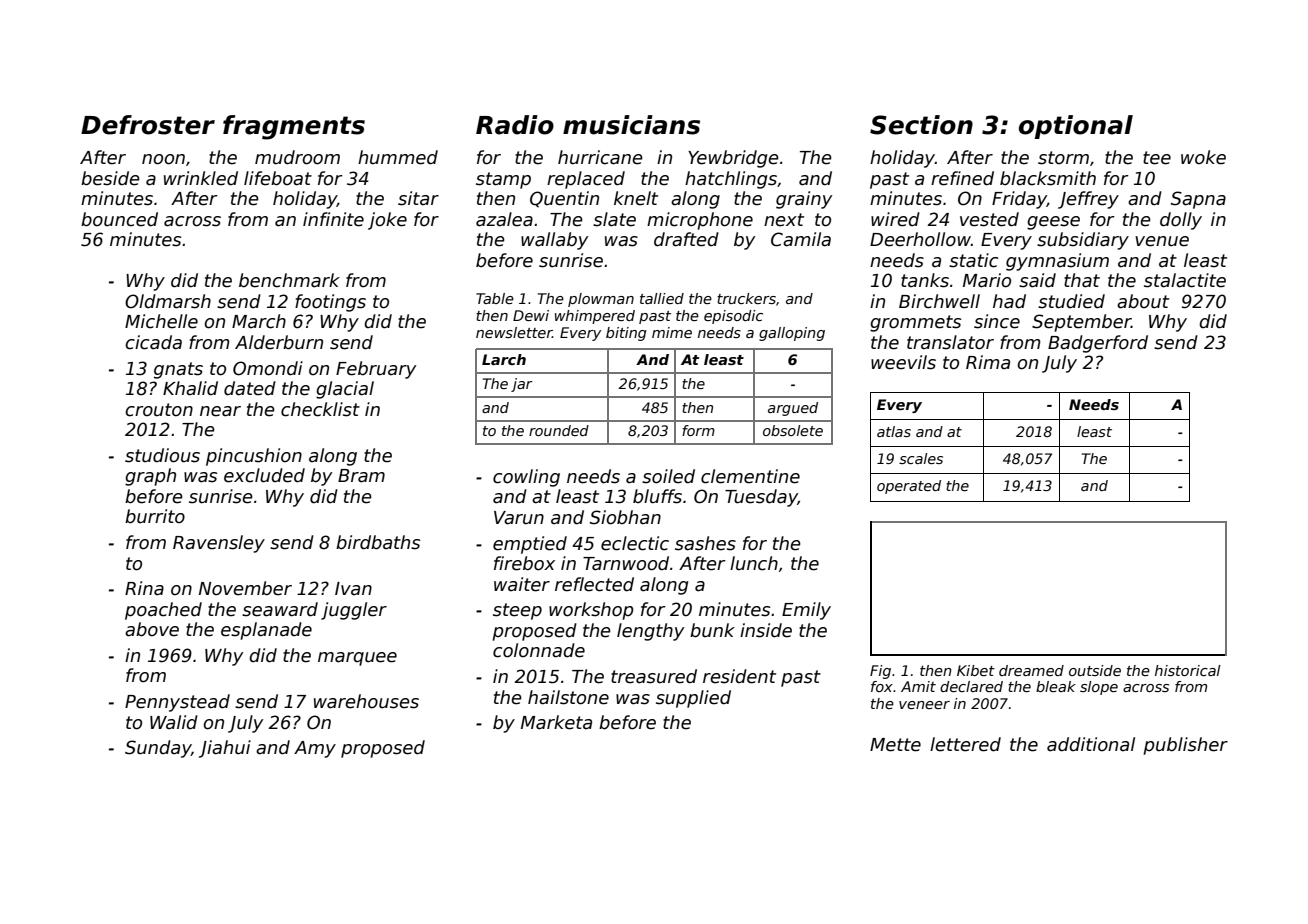 This page has width=1308, height=924. I want to click on bounced, so click(119, 219).
